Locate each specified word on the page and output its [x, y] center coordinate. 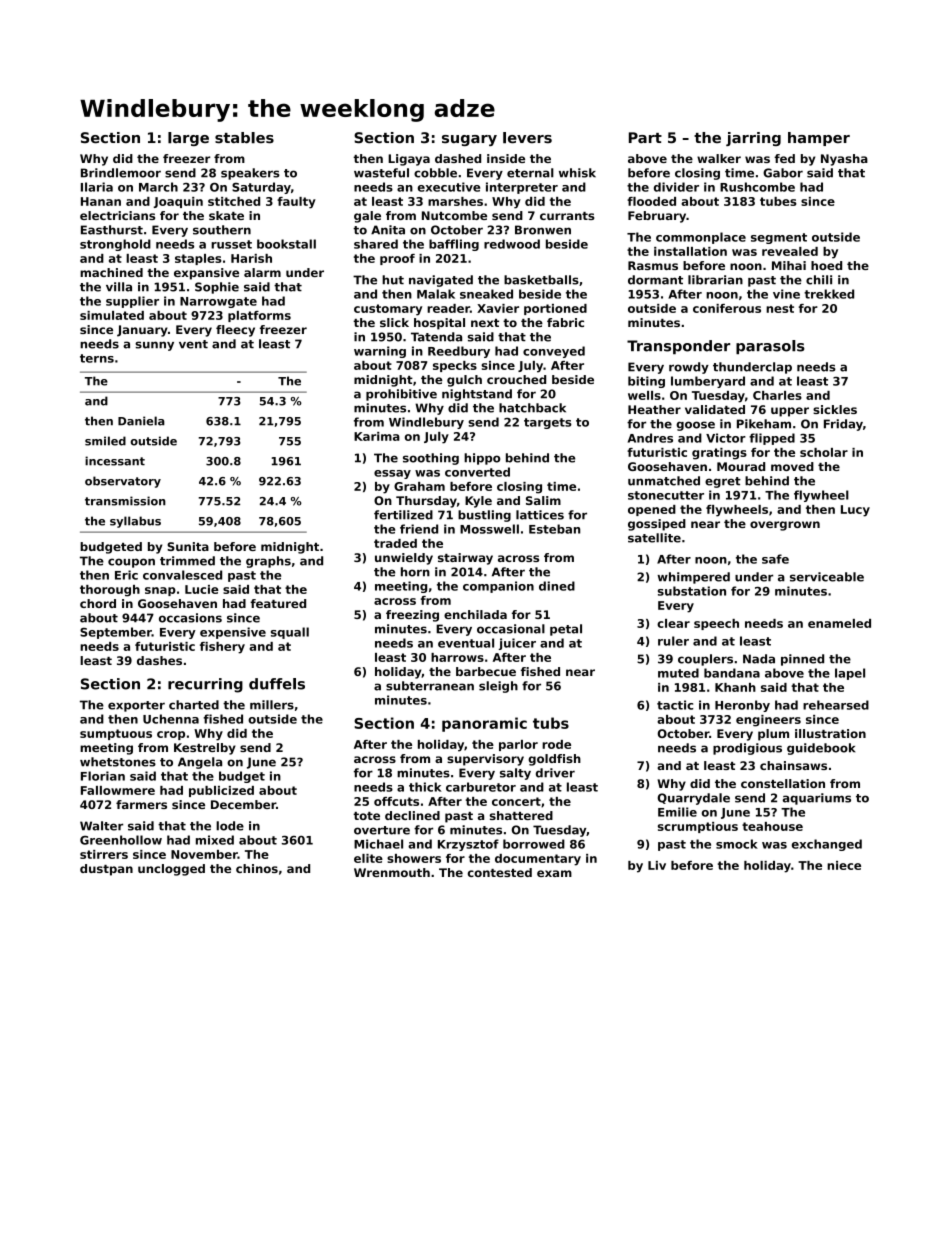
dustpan [106, 870]
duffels [277, 684]
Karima [377, 436]
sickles [835, 409]
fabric [565, 322]
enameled [839, 623]
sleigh [498, 687]
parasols [770, 347]
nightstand [477, 395]
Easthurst [112, 230]
